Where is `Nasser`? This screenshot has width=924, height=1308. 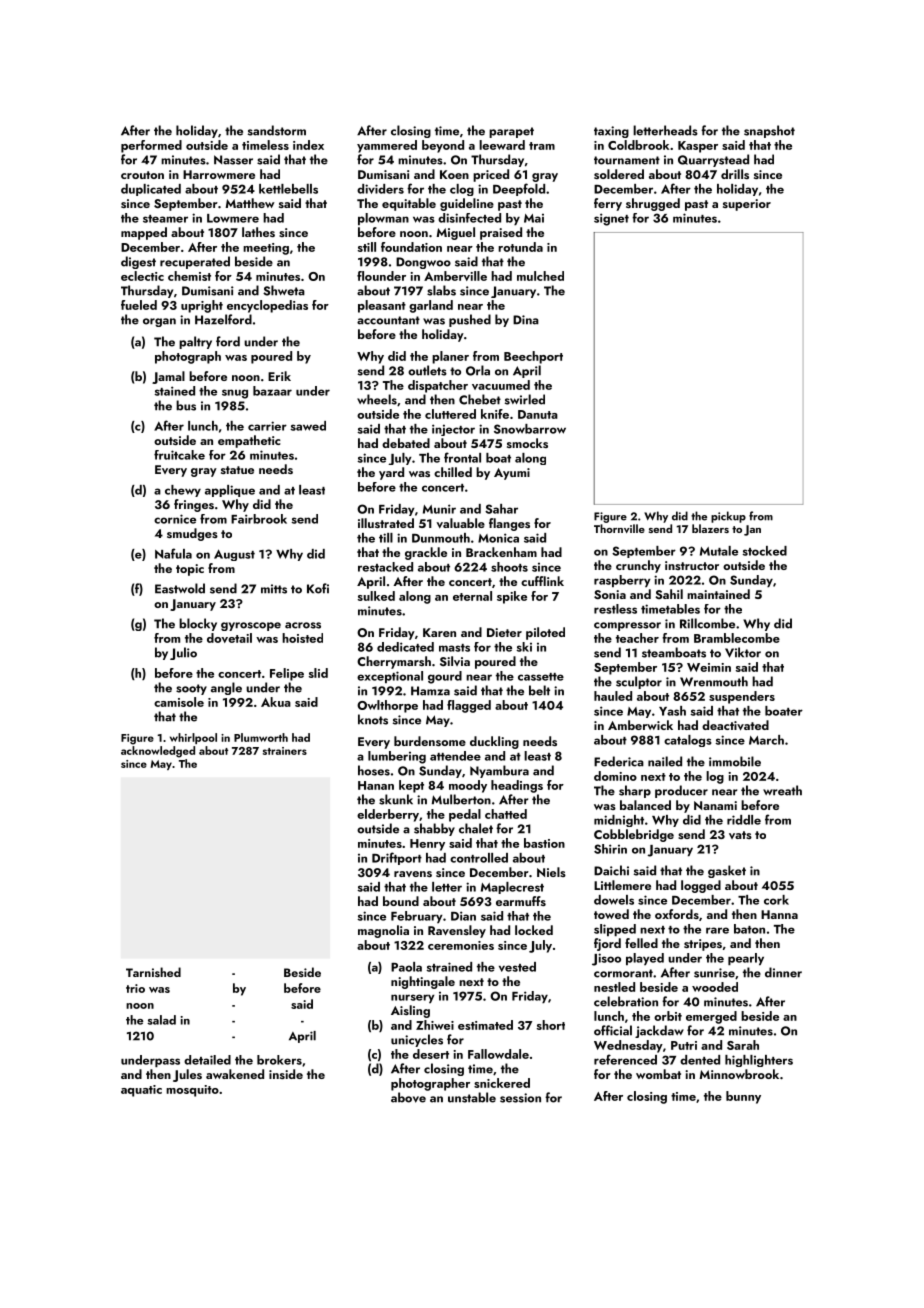 Nasser is located at coordinates (233, 160).
